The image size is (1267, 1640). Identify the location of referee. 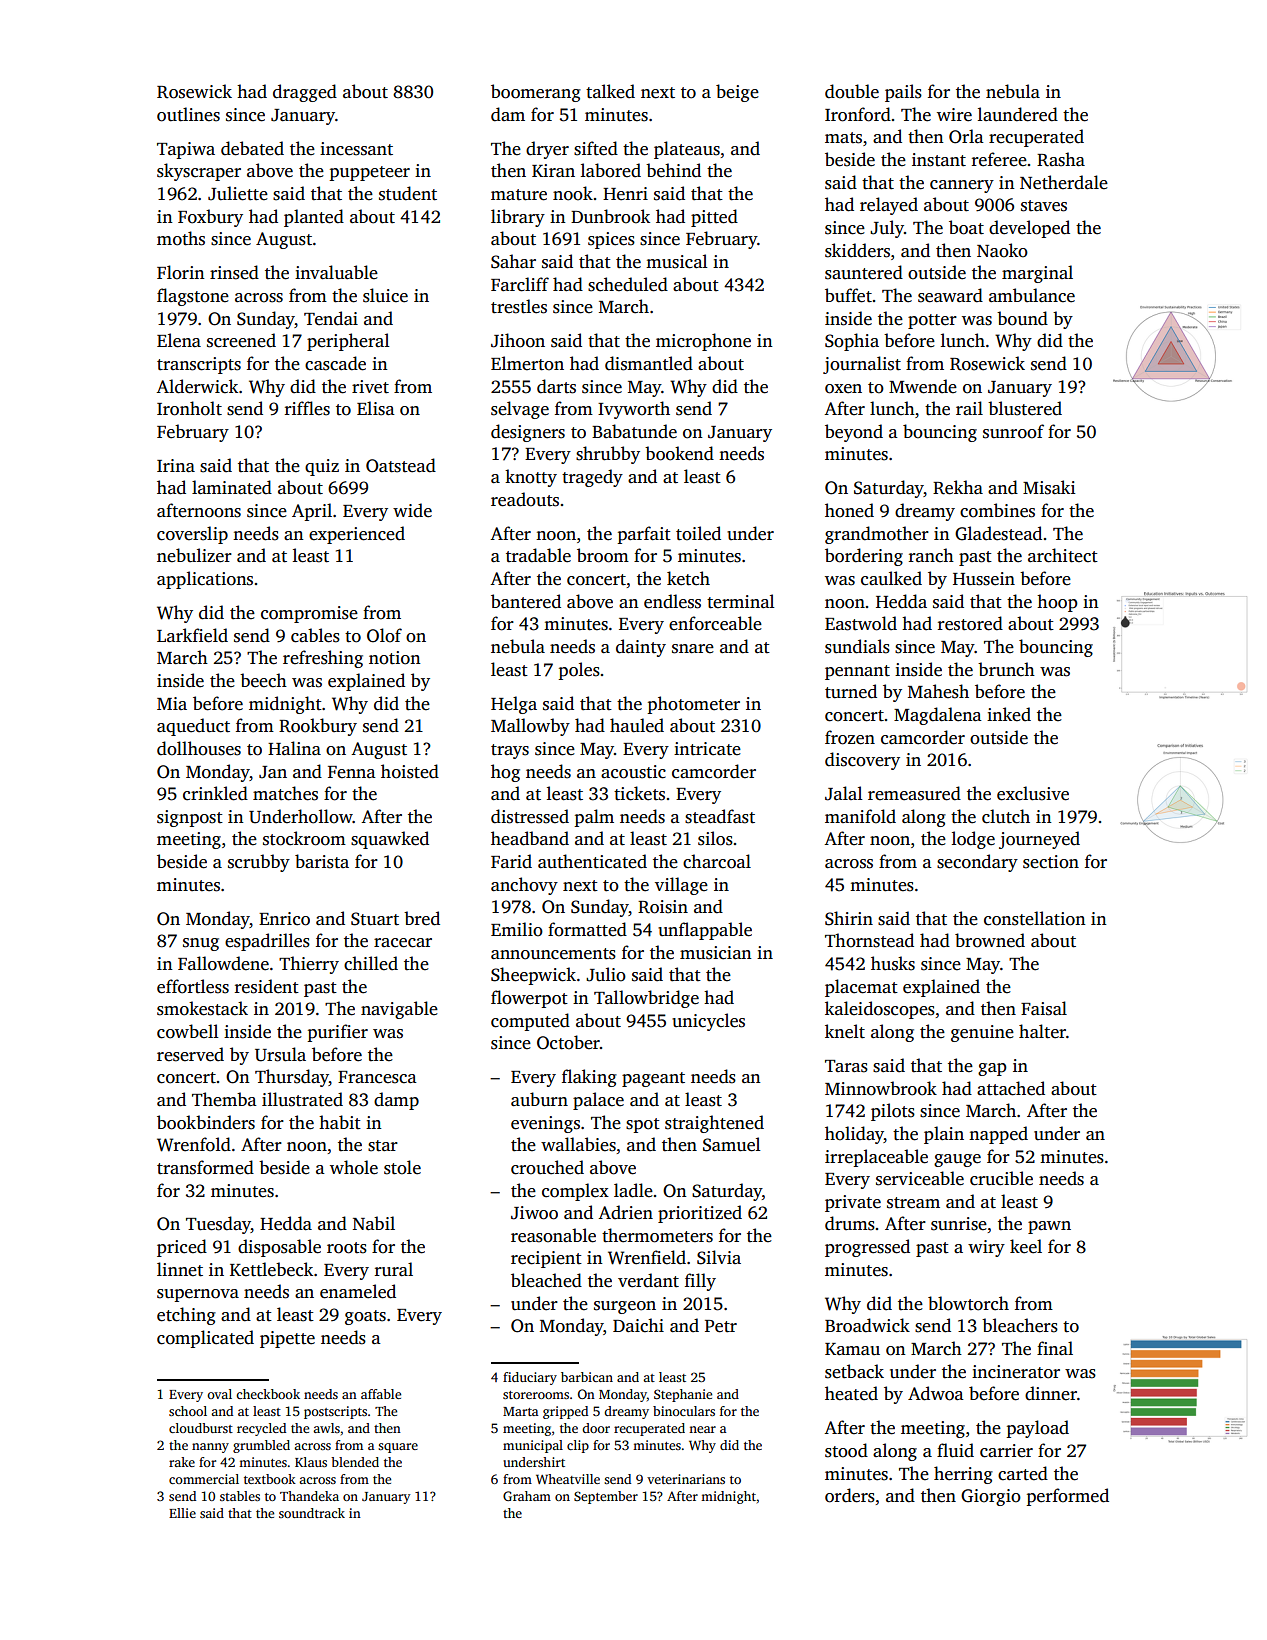
(999, 159).
